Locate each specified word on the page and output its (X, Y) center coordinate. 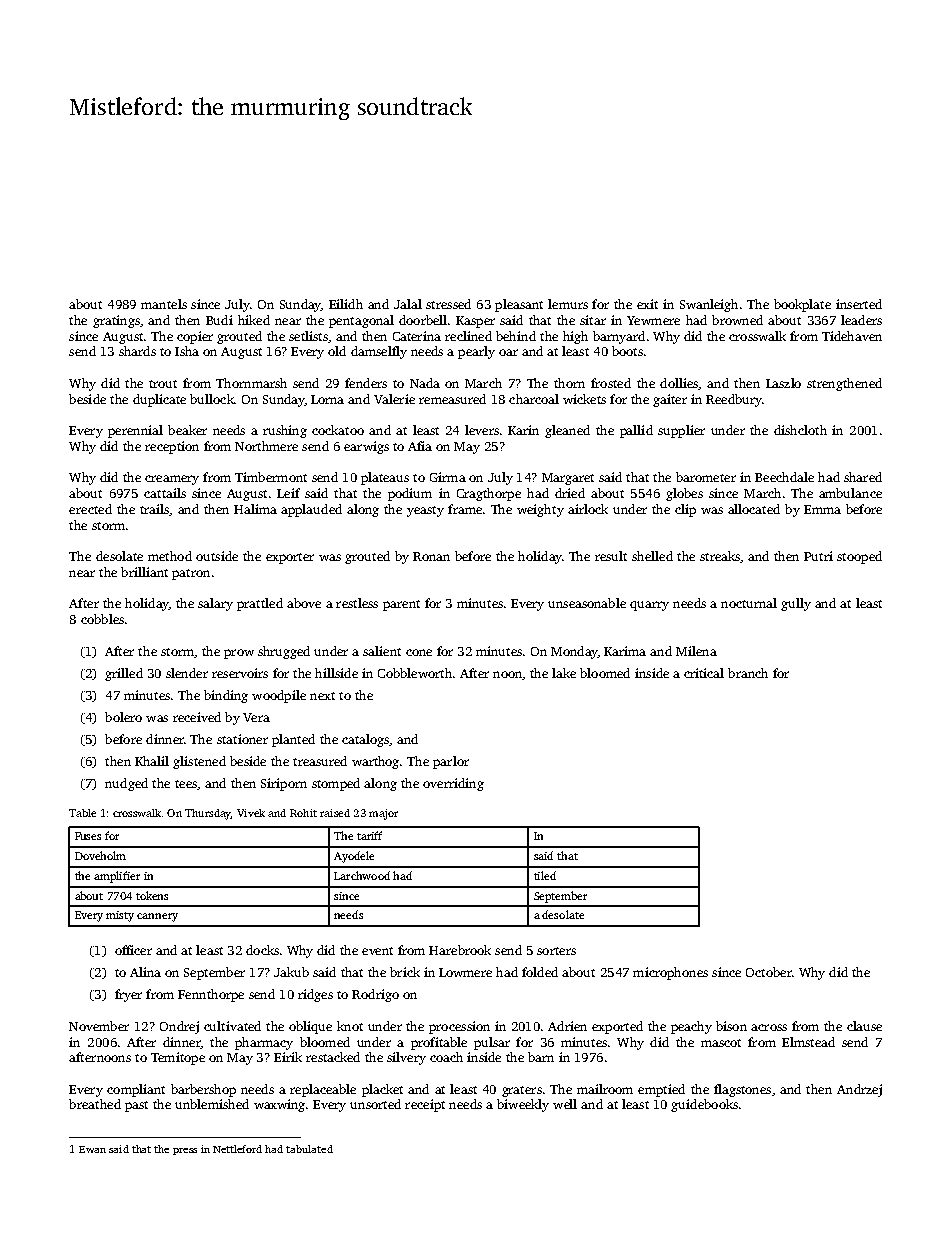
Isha (187, 351)
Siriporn (284, 784)
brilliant (144, 572)
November (99, 1026)
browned (737, 320)
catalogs (365, 740)
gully (796, 604)
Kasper (475, 322)
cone (419, 652)
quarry (649, 606)
